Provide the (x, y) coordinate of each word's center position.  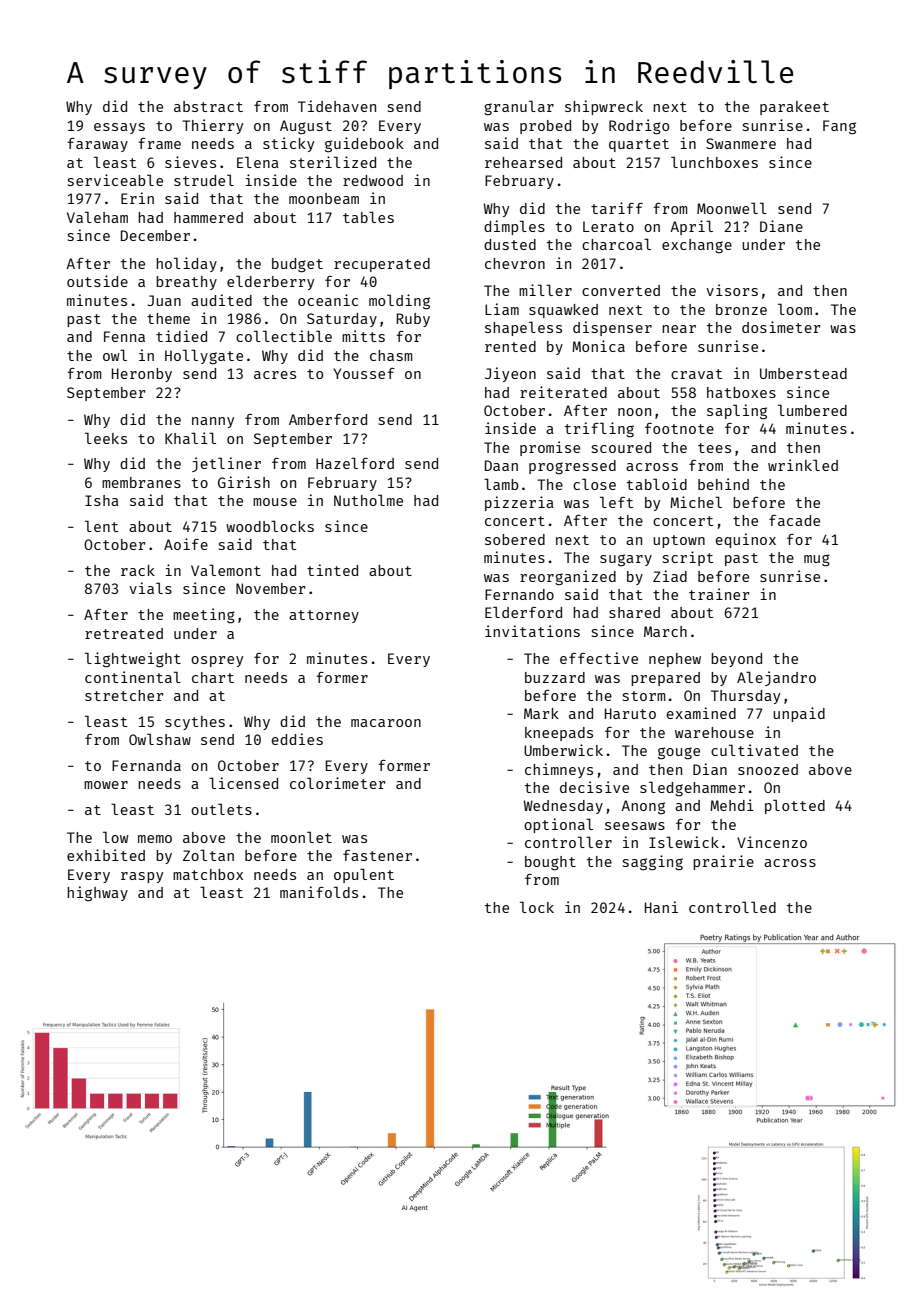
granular (519, 108)
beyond (736, 660)
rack (138, 570)
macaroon (386, 723)
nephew (675, 660)
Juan (164, 300)
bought (550, 863)
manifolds (319, 892)
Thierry (212, 126)
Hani (661, 907)
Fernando (519, 594)
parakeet (794, 108)
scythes (195, 723)
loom (795, 309)
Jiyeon (510, 374)
